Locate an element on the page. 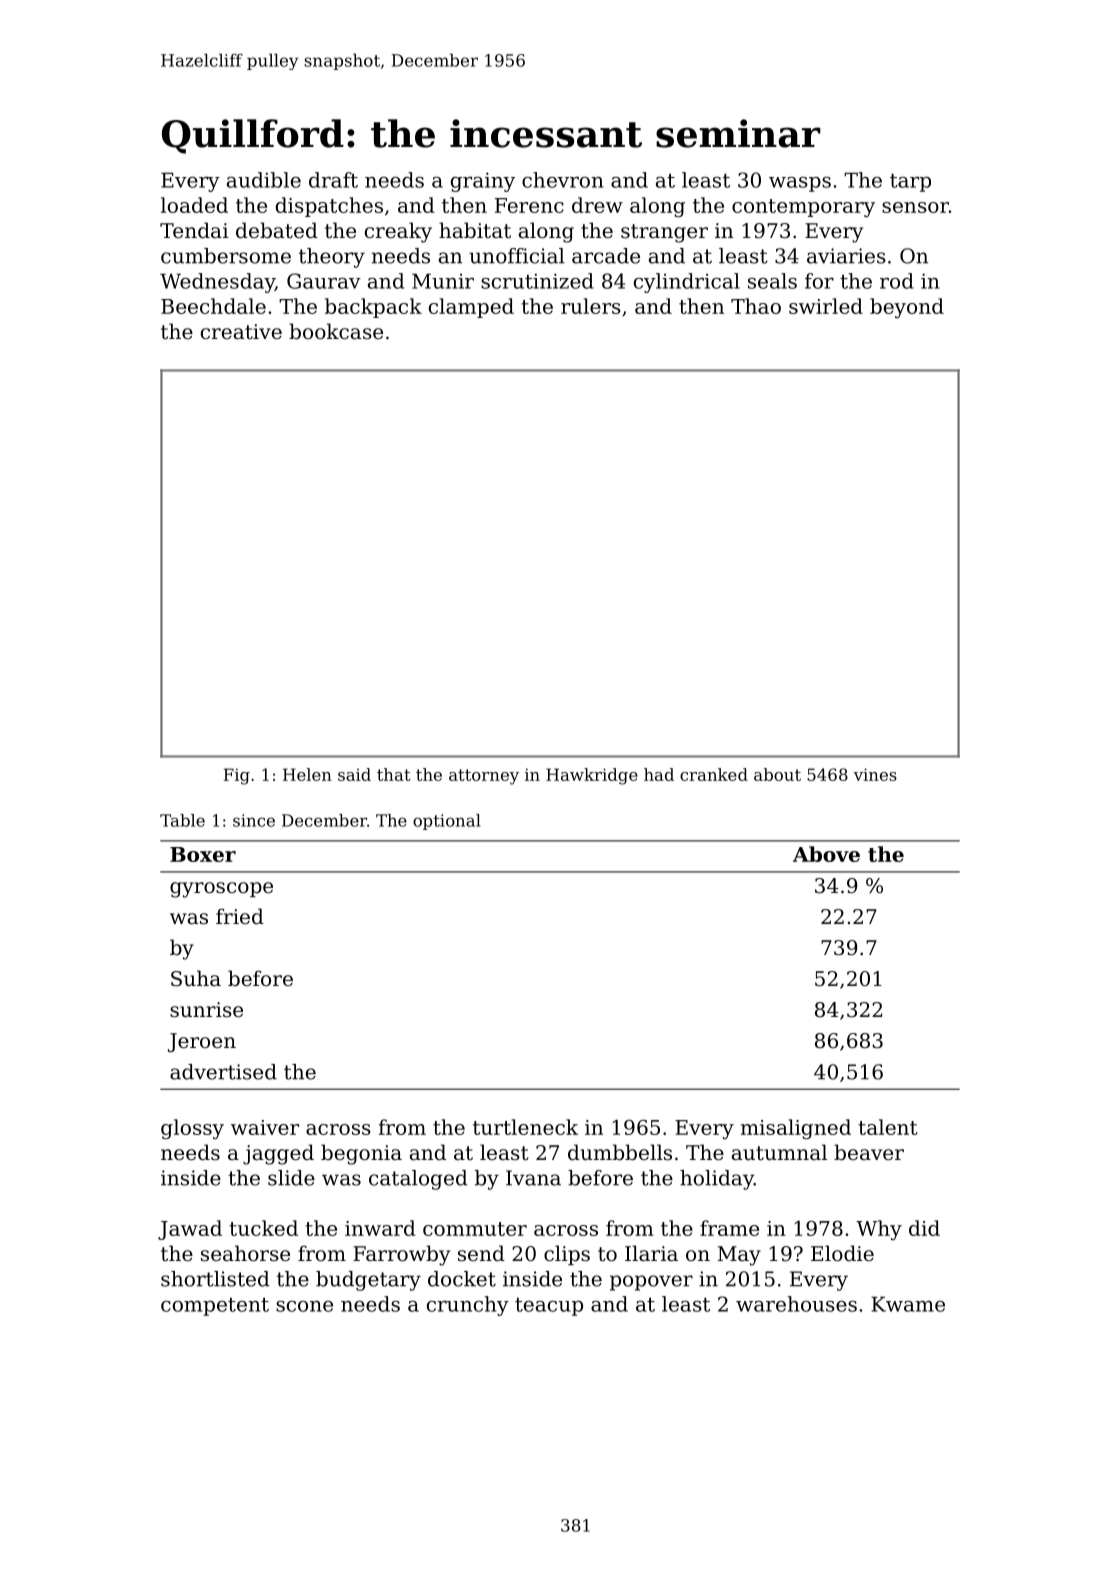  vines is located at coordinates (875, 774).
